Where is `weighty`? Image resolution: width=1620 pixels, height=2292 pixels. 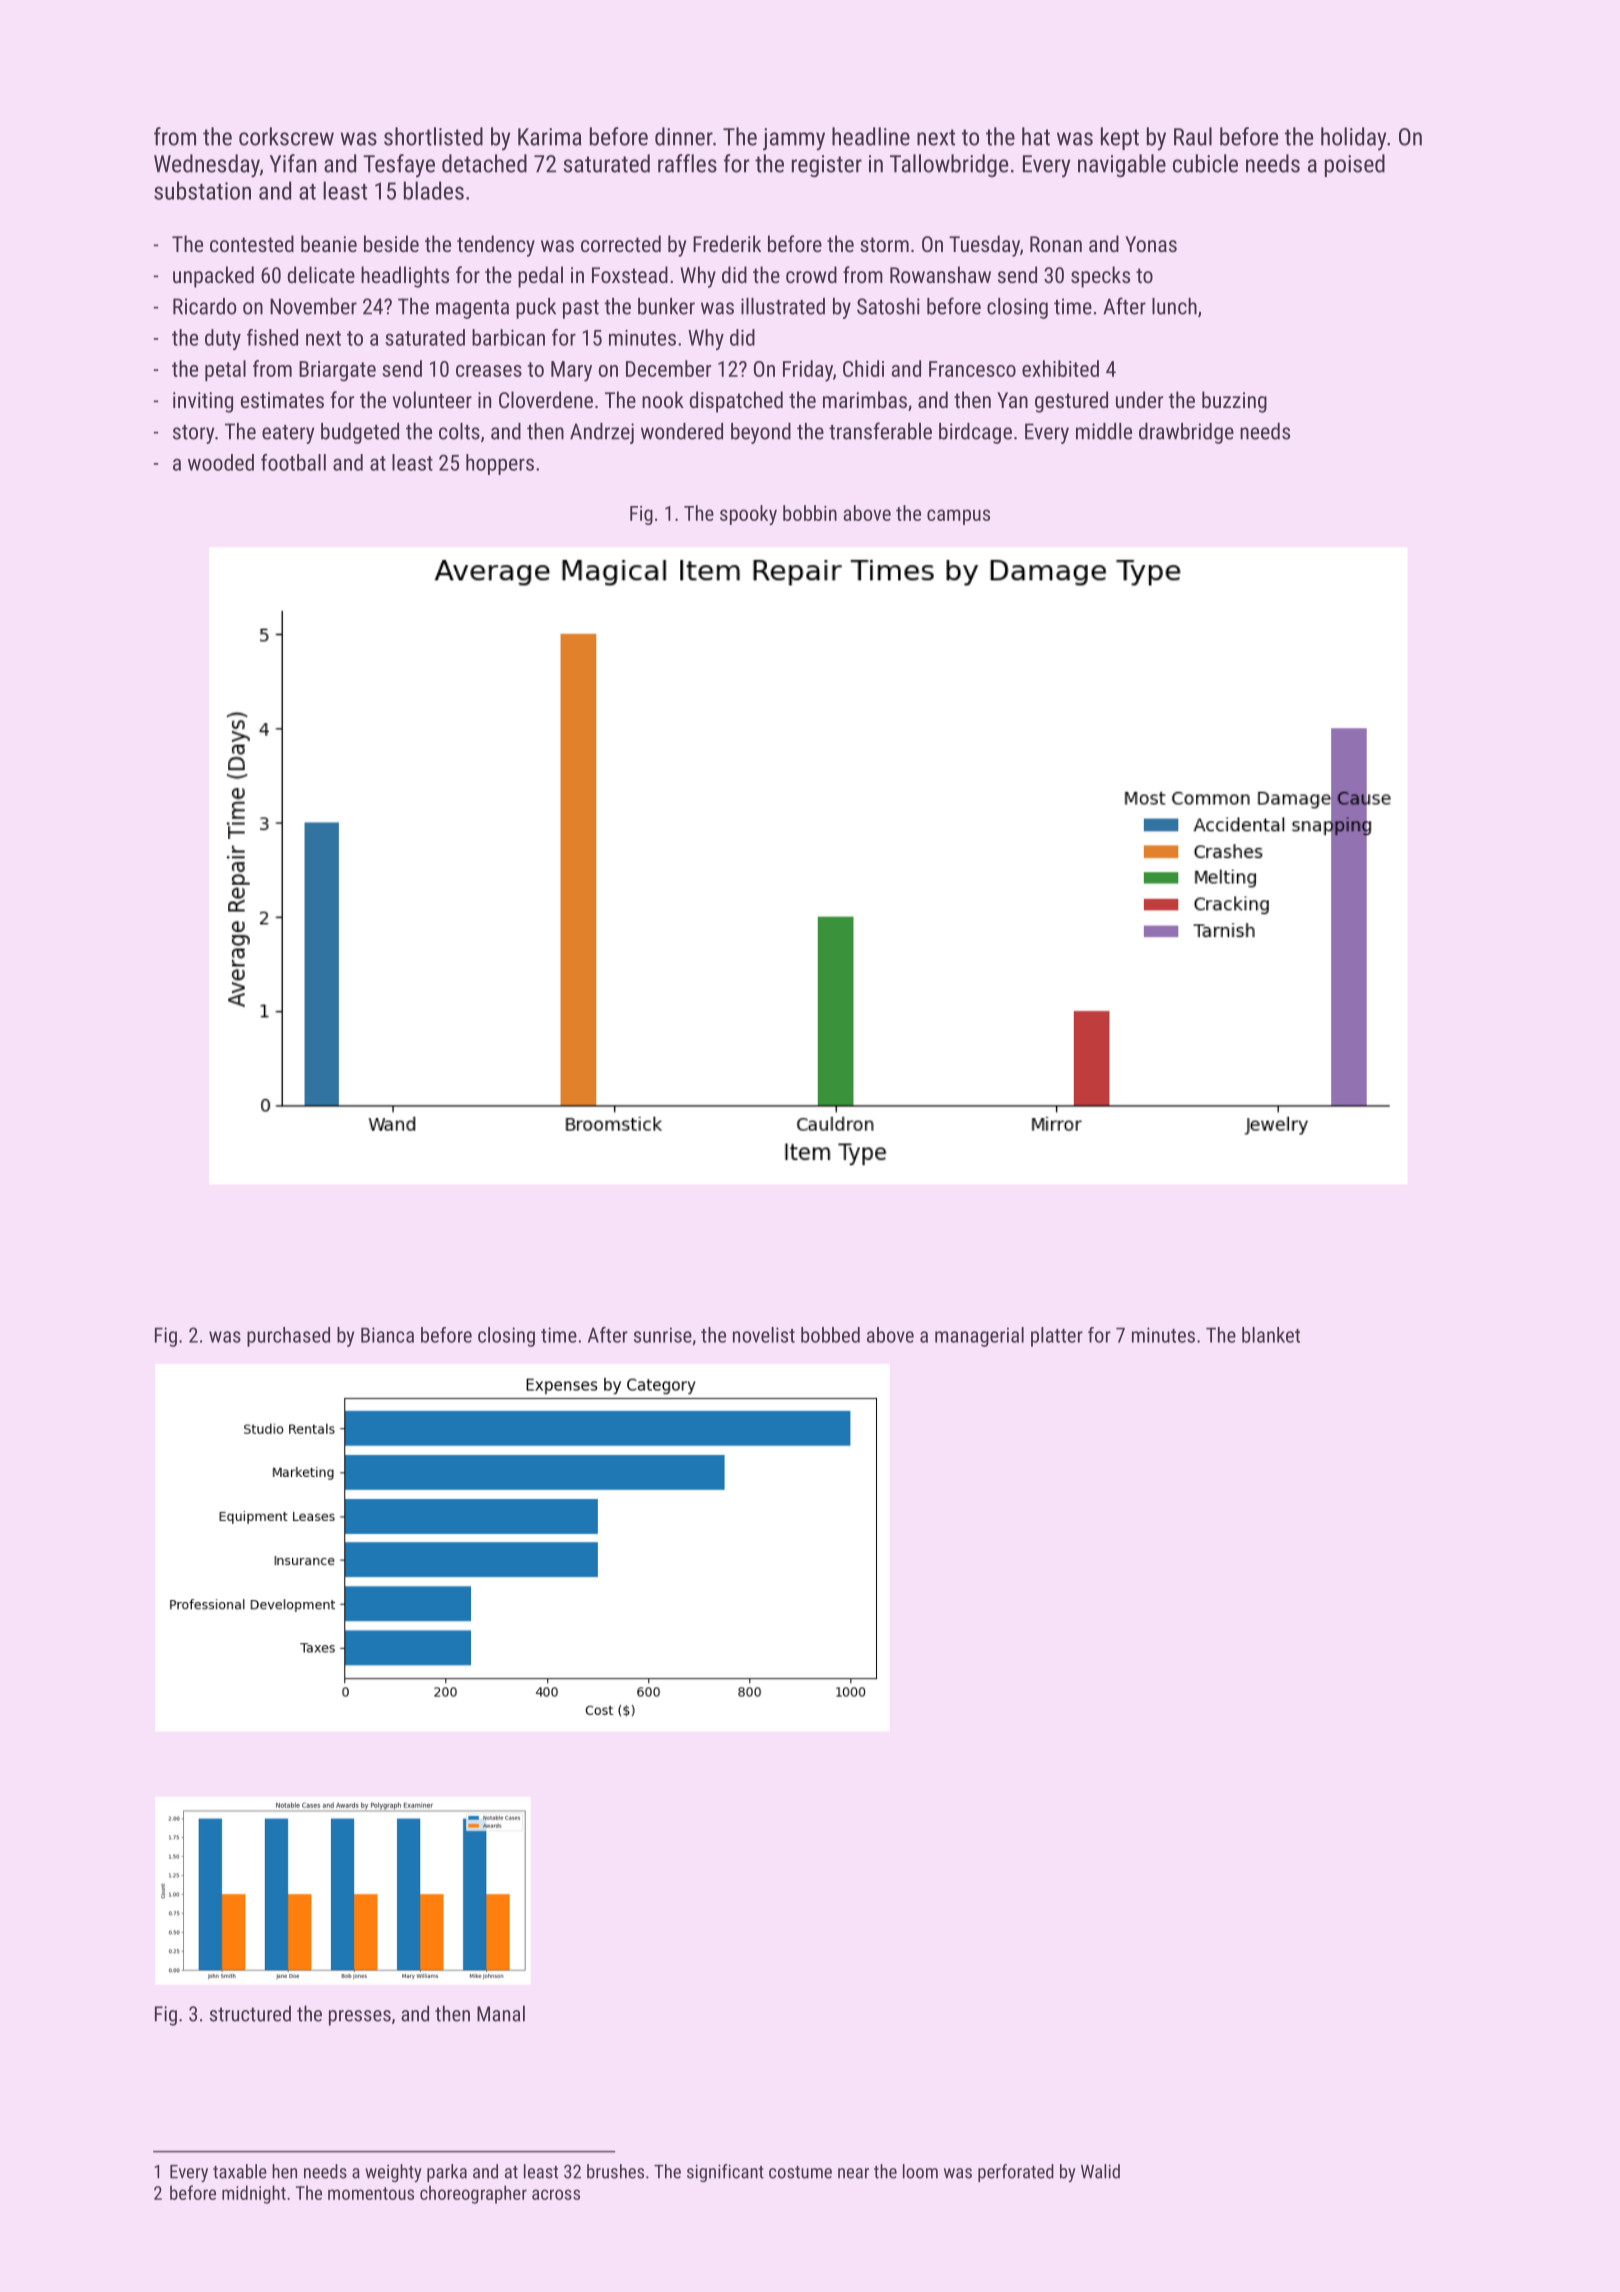
weighty is located at coordinates (393, 2173).
